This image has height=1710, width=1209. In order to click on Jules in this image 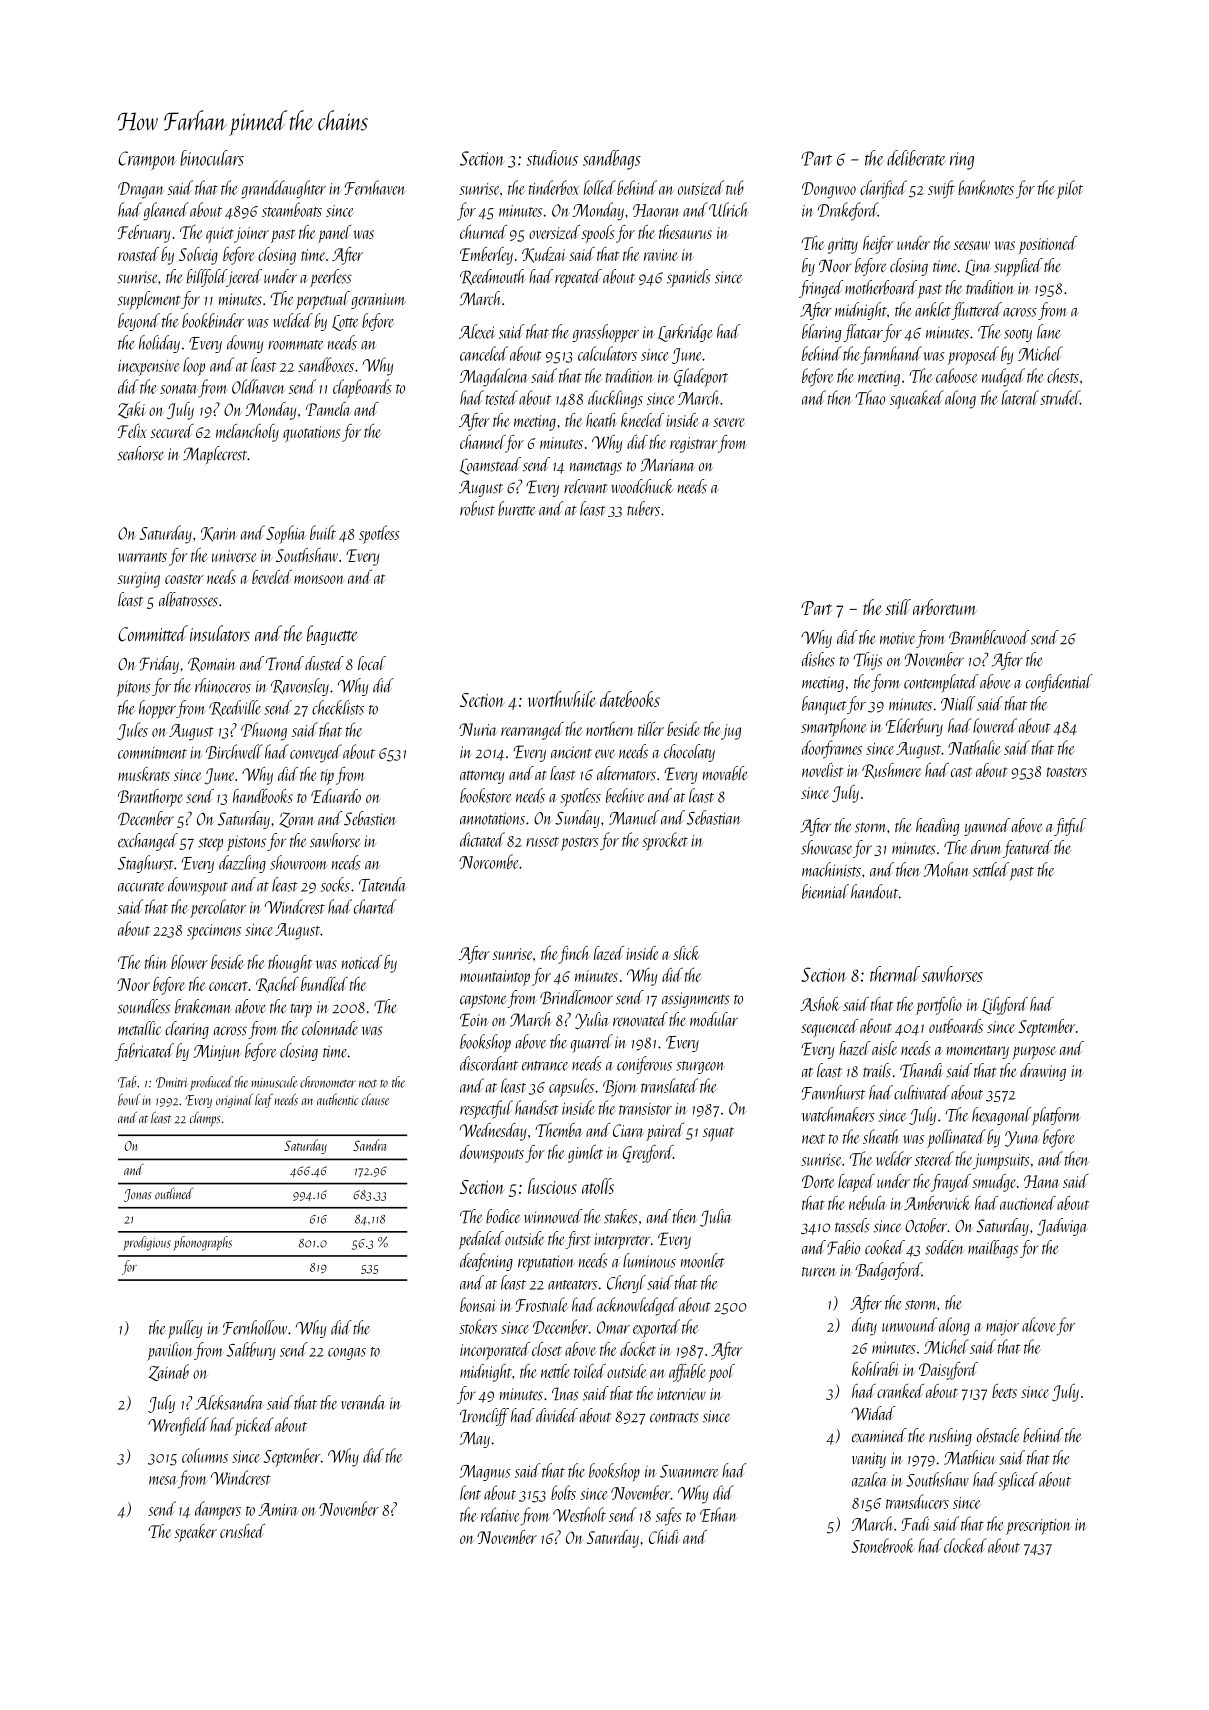, I will do `click(132, 731)`.
